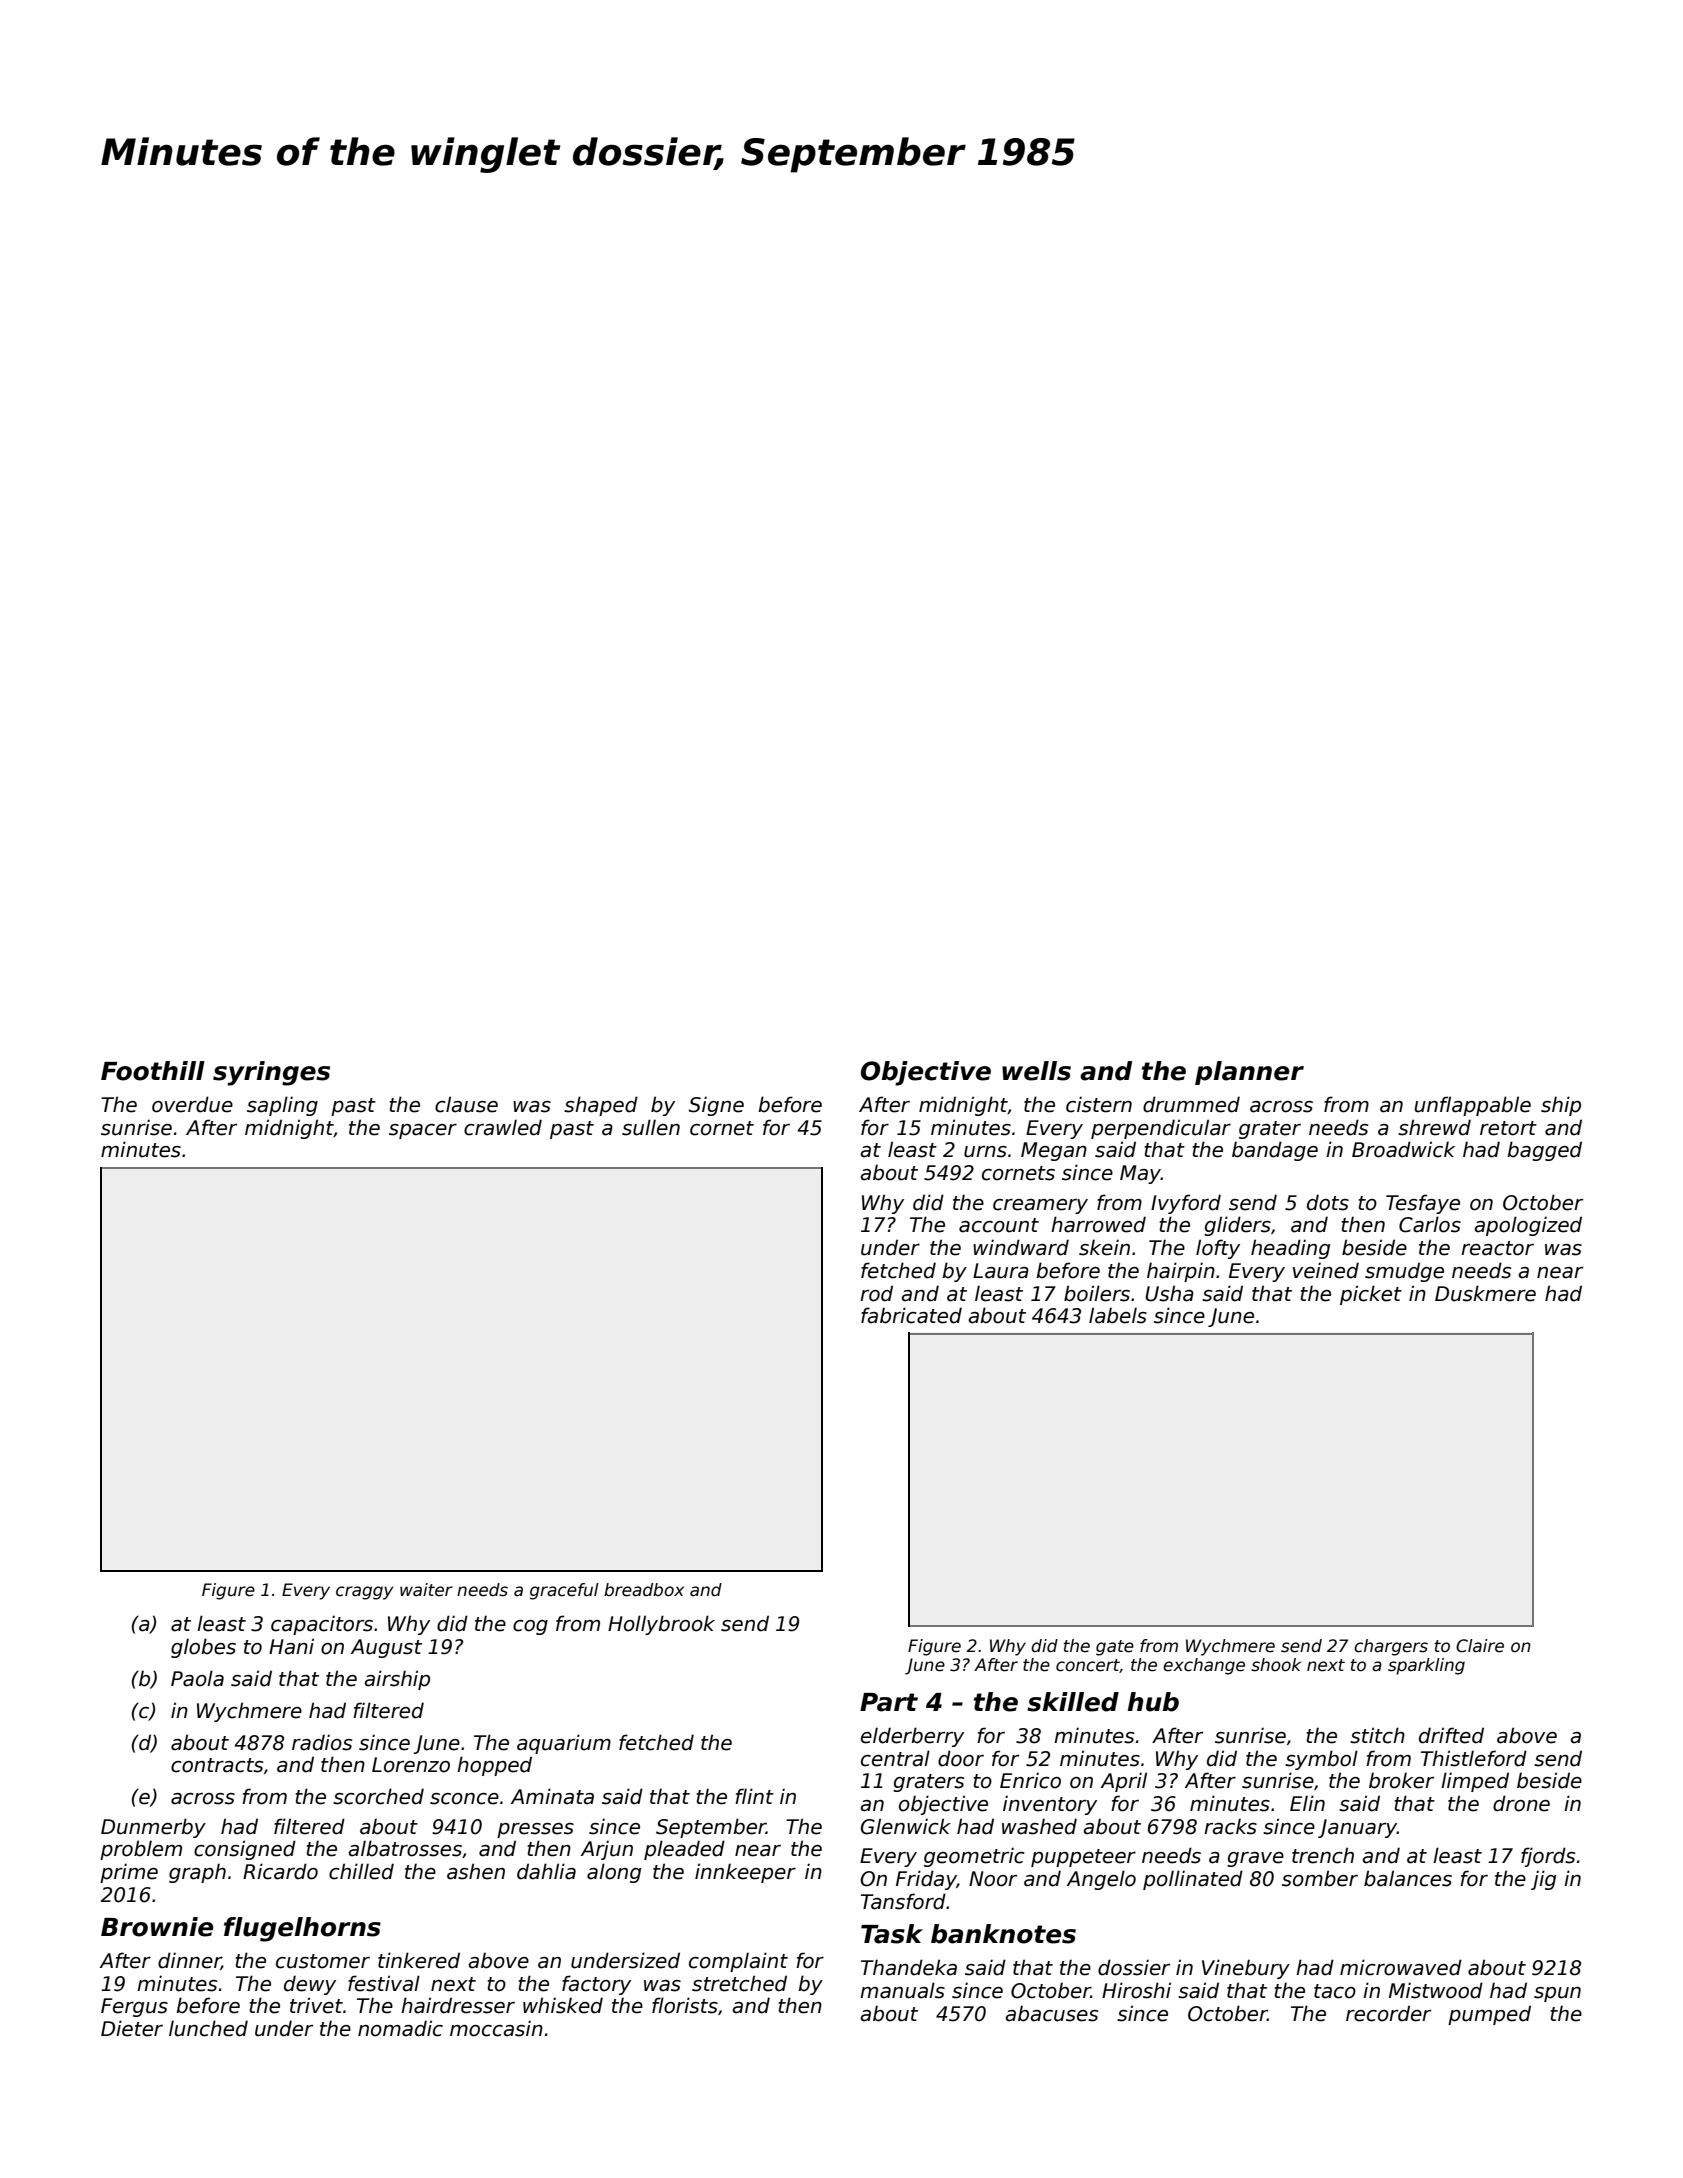  What do you see at coordinates (132, 2028) in the screenshot?
I see `Dieter` at bounding box center [132, 2028].
